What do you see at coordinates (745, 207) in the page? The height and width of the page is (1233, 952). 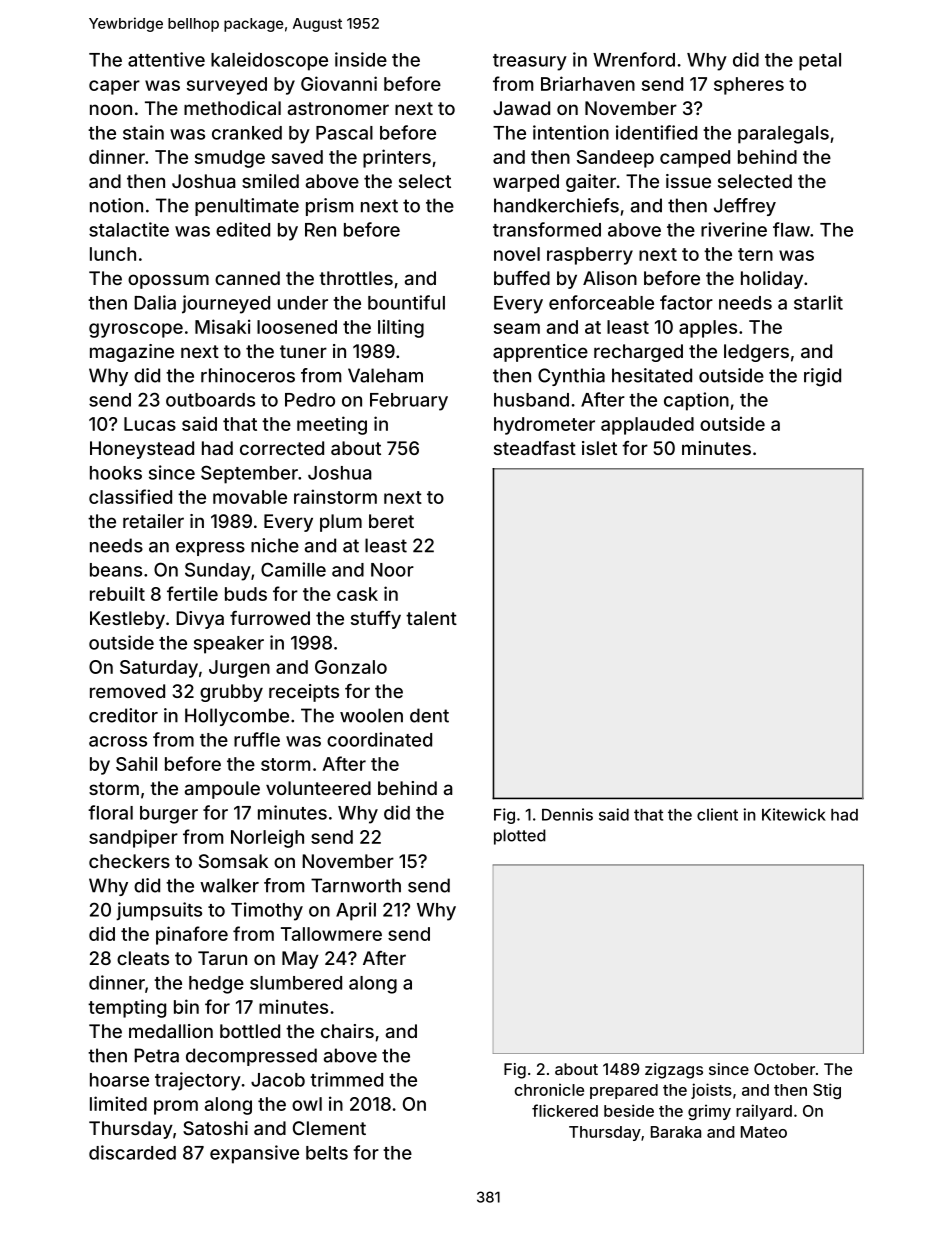 I see `Jeffrey` at bounding box center [745, 207].
